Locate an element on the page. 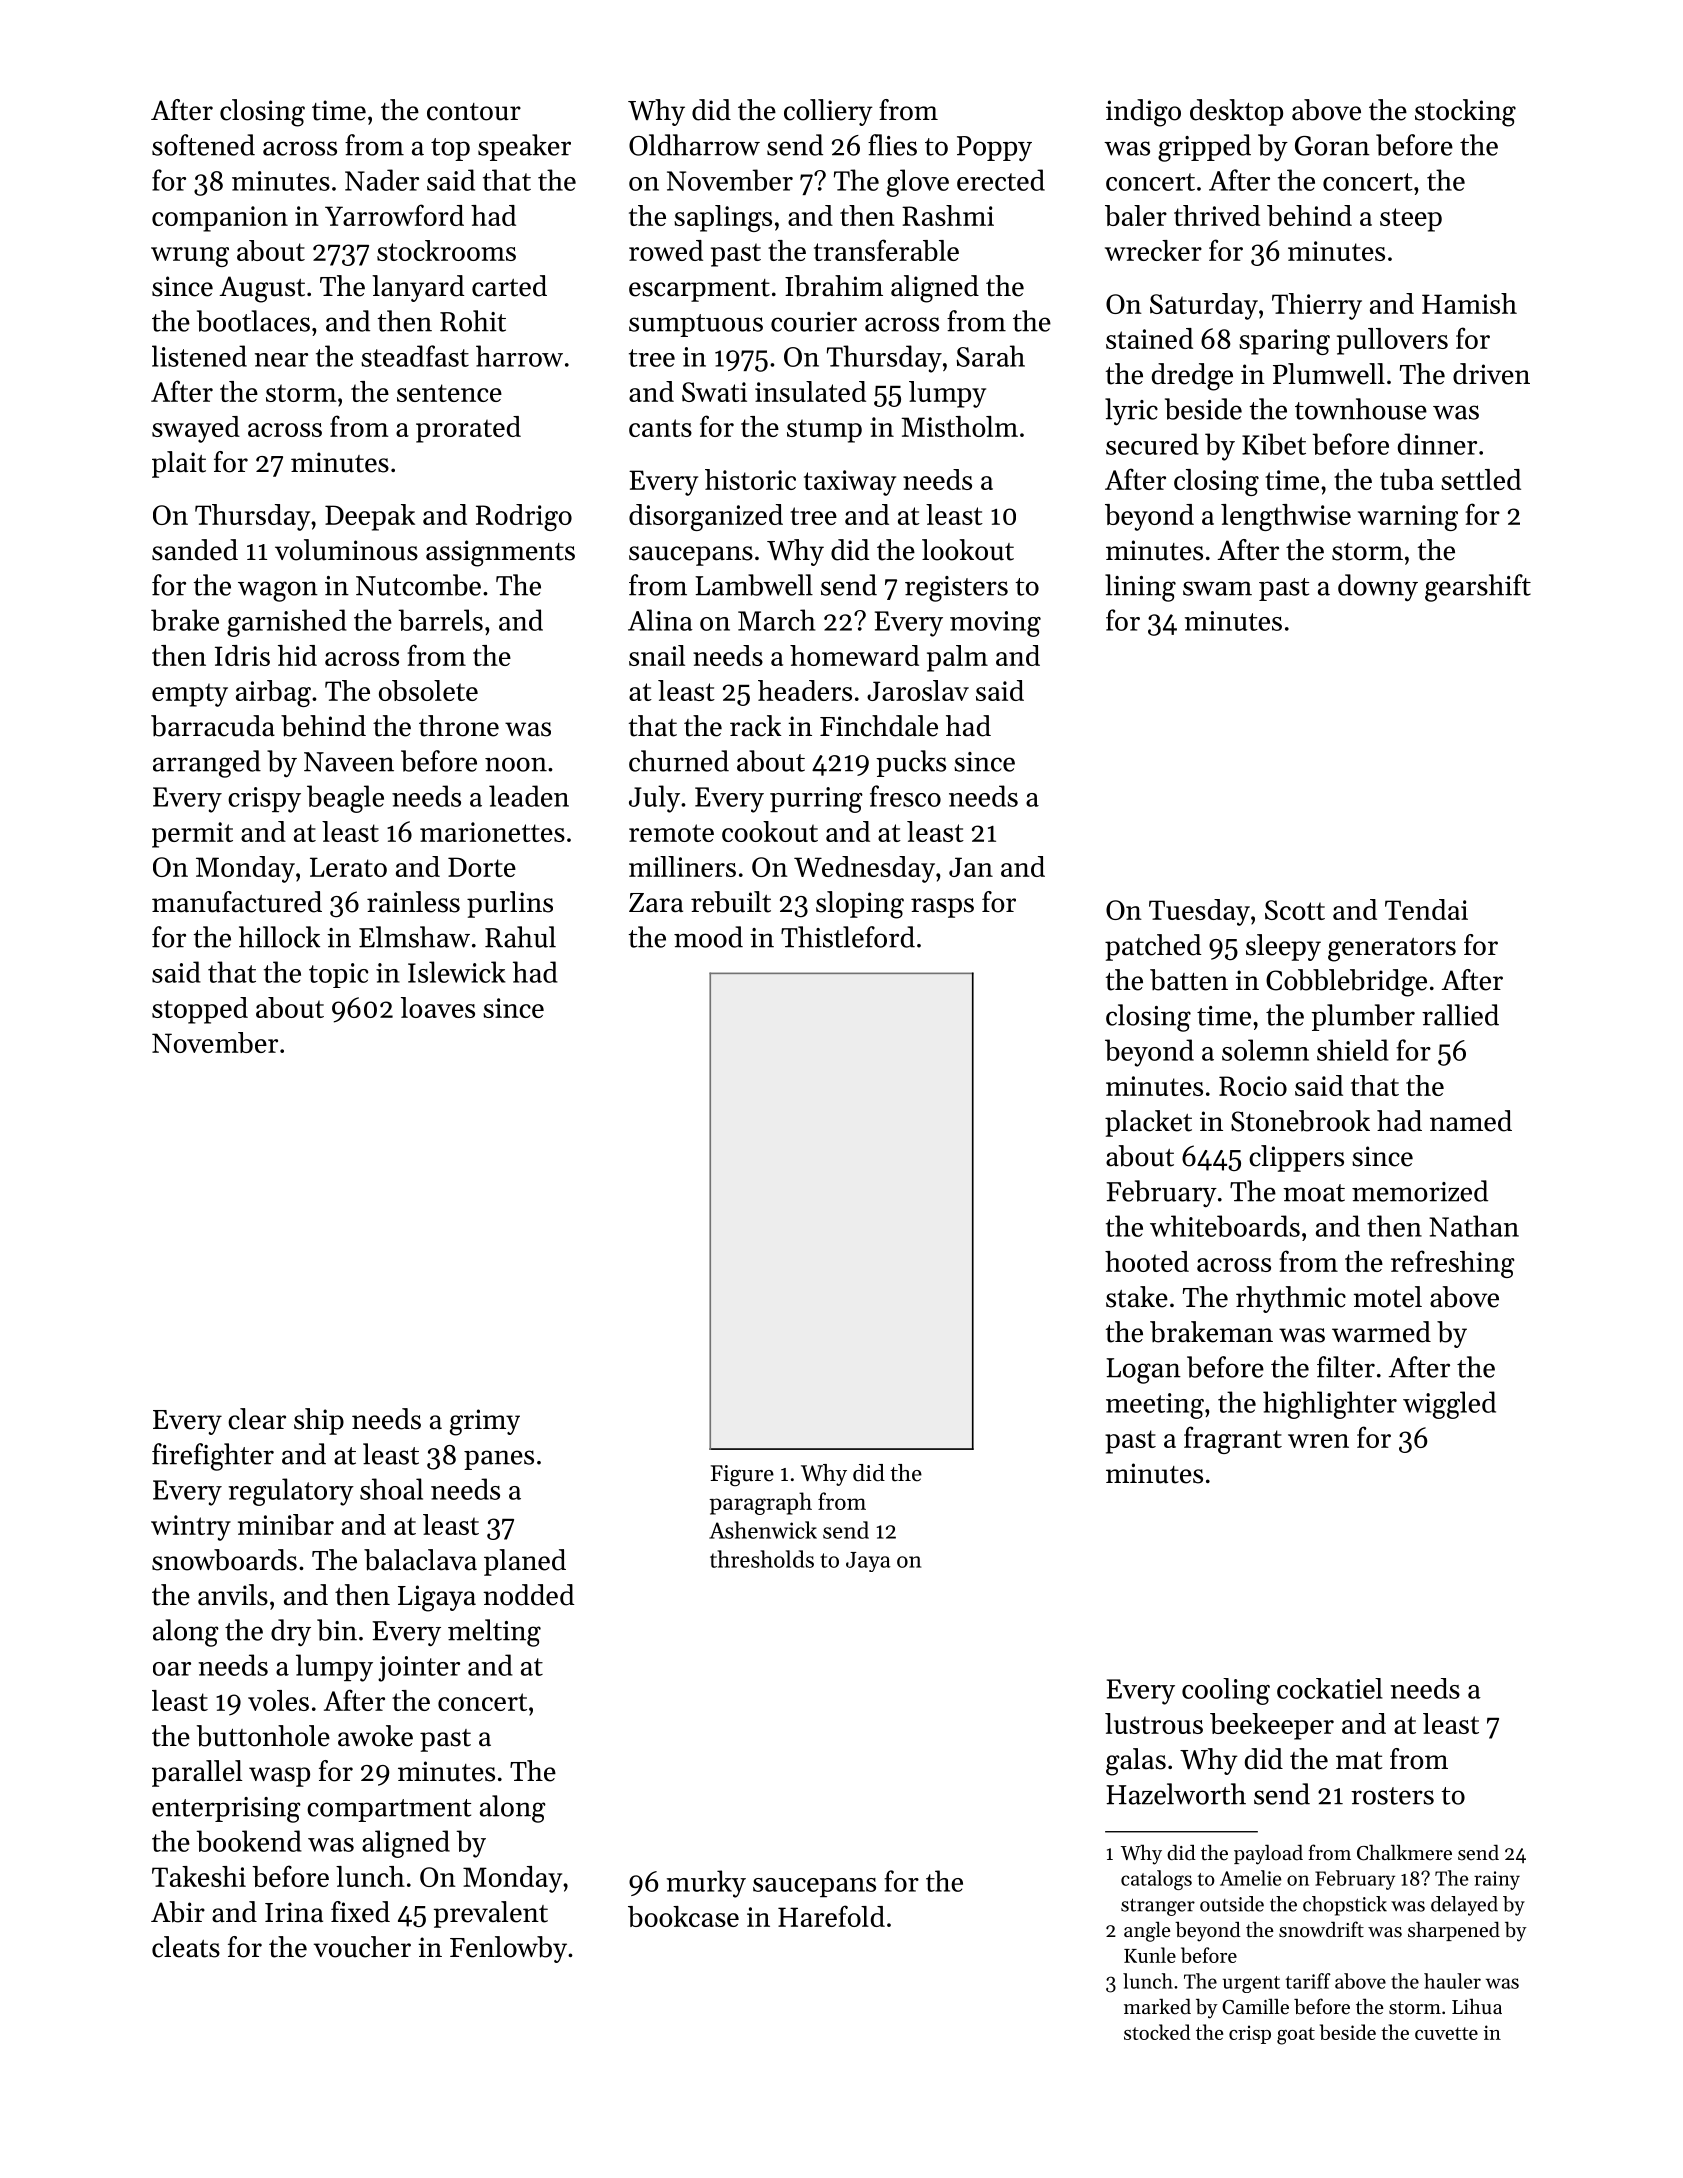 Image resolution: width=1683 pixels, height=2178 pixels. Fenlowby is located at coordinates (508, 1949).
